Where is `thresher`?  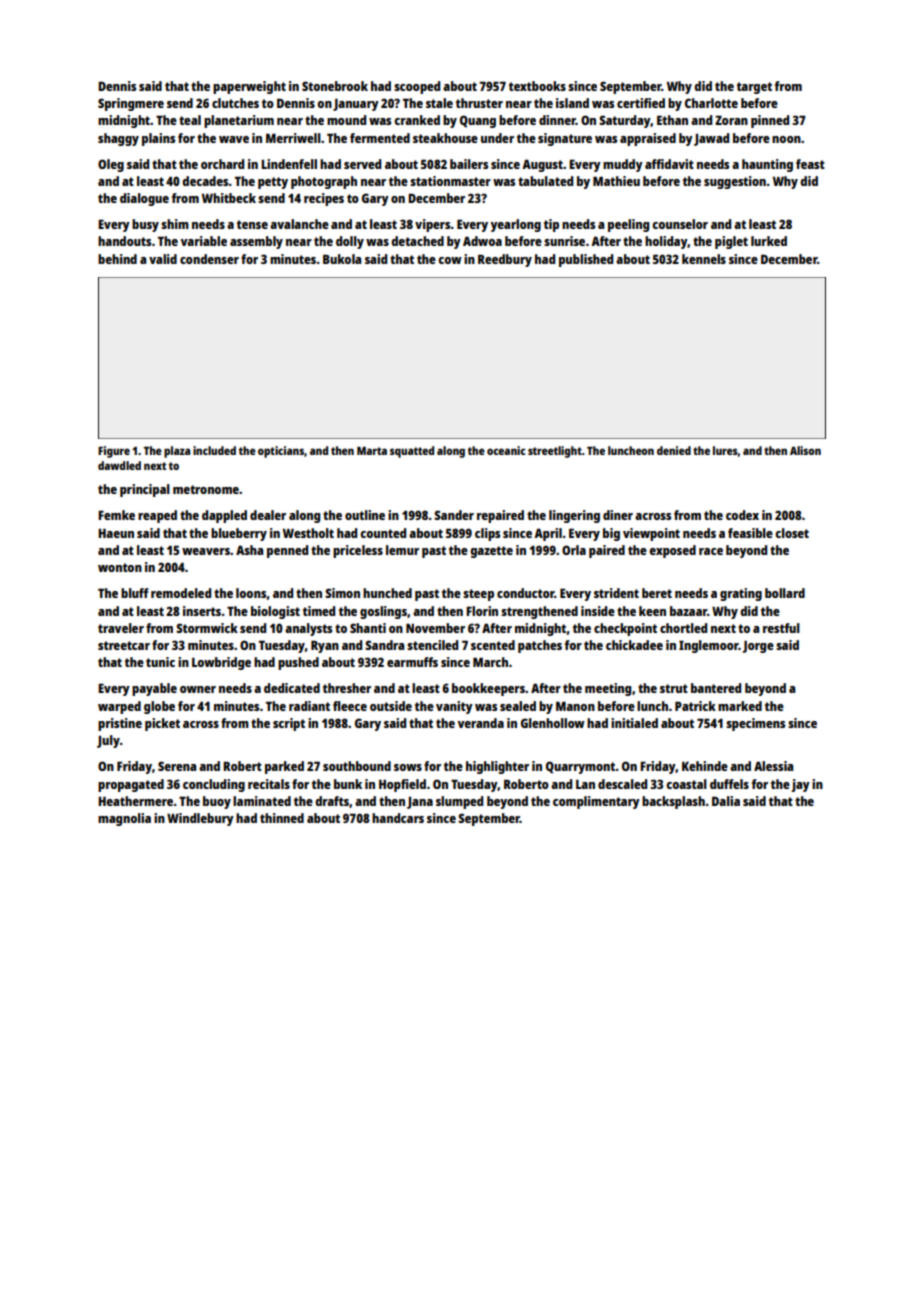
thresher is located at coordinates (347, 688).
